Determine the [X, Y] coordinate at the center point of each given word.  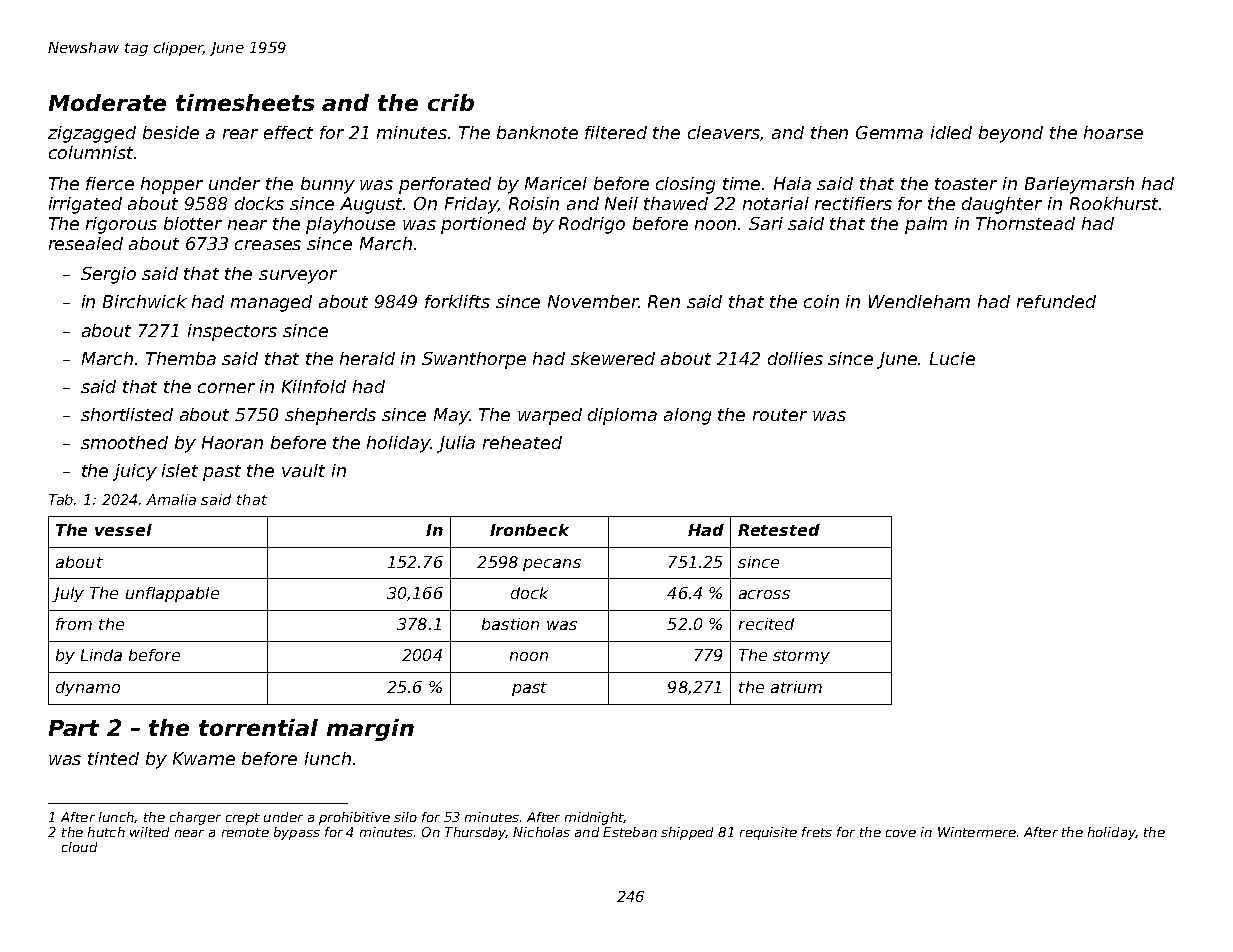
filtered [616, 132]
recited [766, 624]
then [829, 132]
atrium [796, 687]
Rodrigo [592, 225]
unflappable [172, 594]
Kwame [204, 758]
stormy [801, 657]
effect [288, 132]
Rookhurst [1114, 203]
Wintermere [977, 832]
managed [271, 303]
